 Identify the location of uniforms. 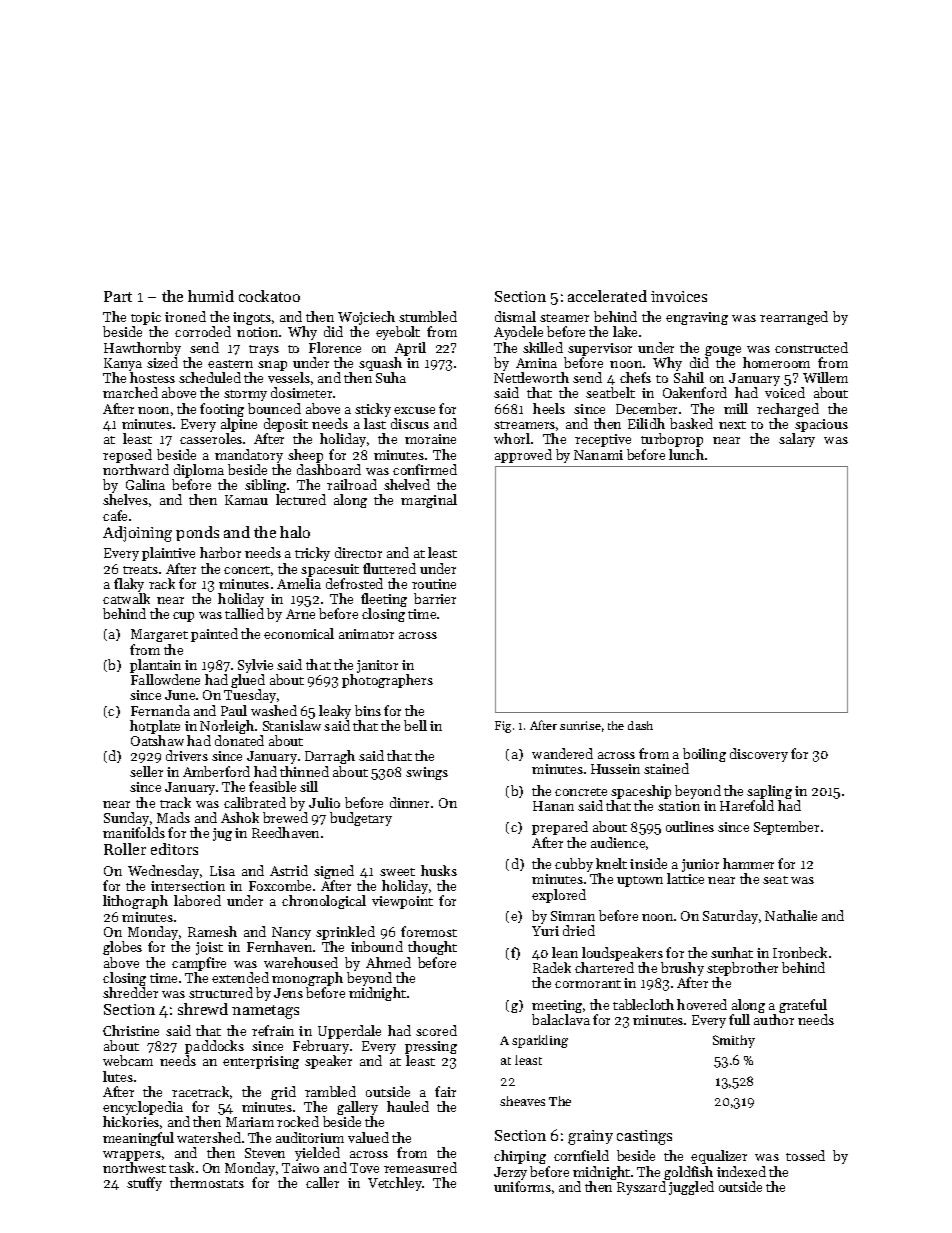
(522, 1186).
